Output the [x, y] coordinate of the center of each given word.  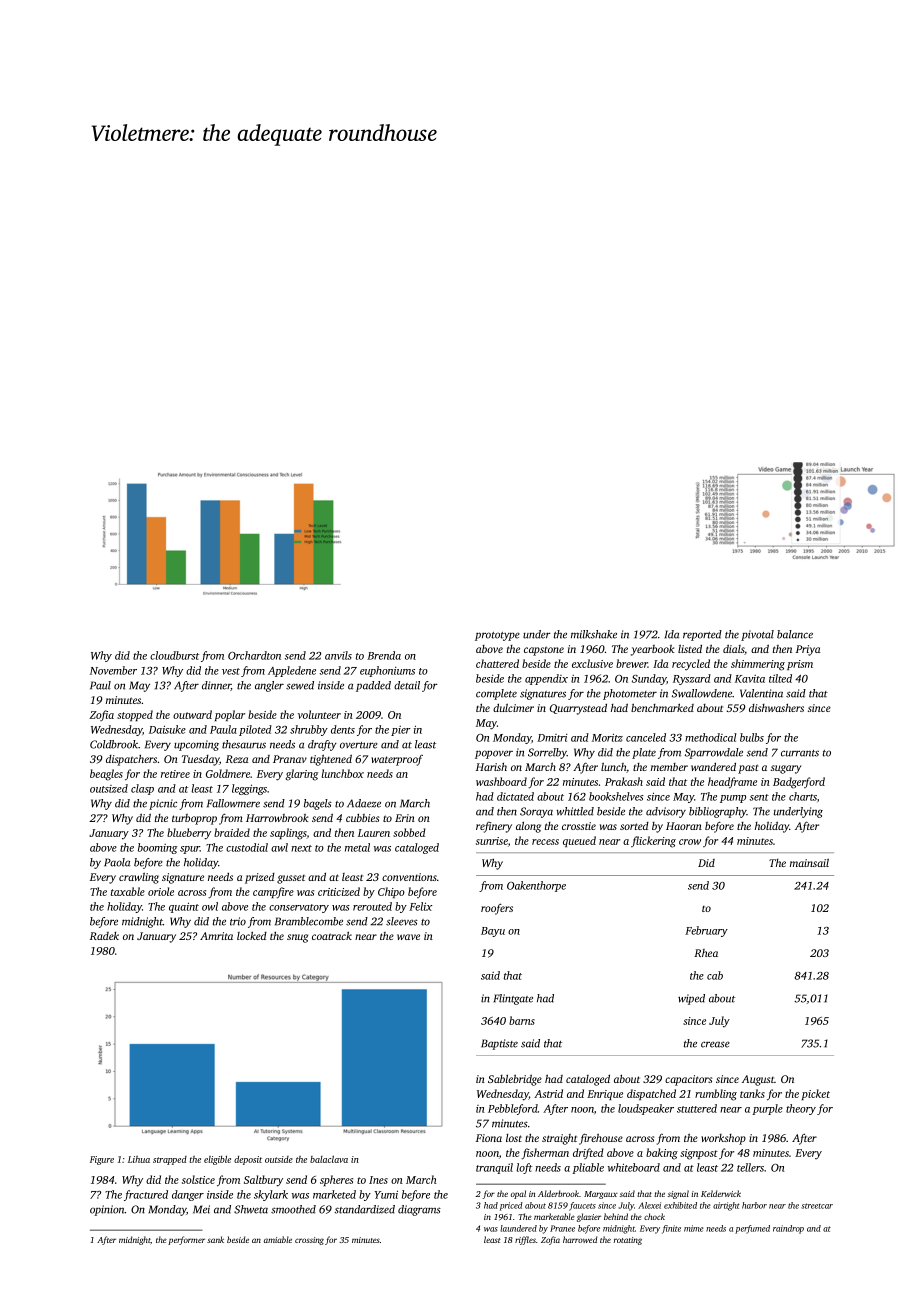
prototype [497, 636]
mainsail [809, 863]
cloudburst [174, 655]
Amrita [216, 936]
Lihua [139, 1159]
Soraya [536, 812]
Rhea [706, 953]
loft [524, 1168]
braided [232, 832]
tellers [750, 1167]
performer [186, 1240]
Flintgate [513, 999]
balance [795, 634]
